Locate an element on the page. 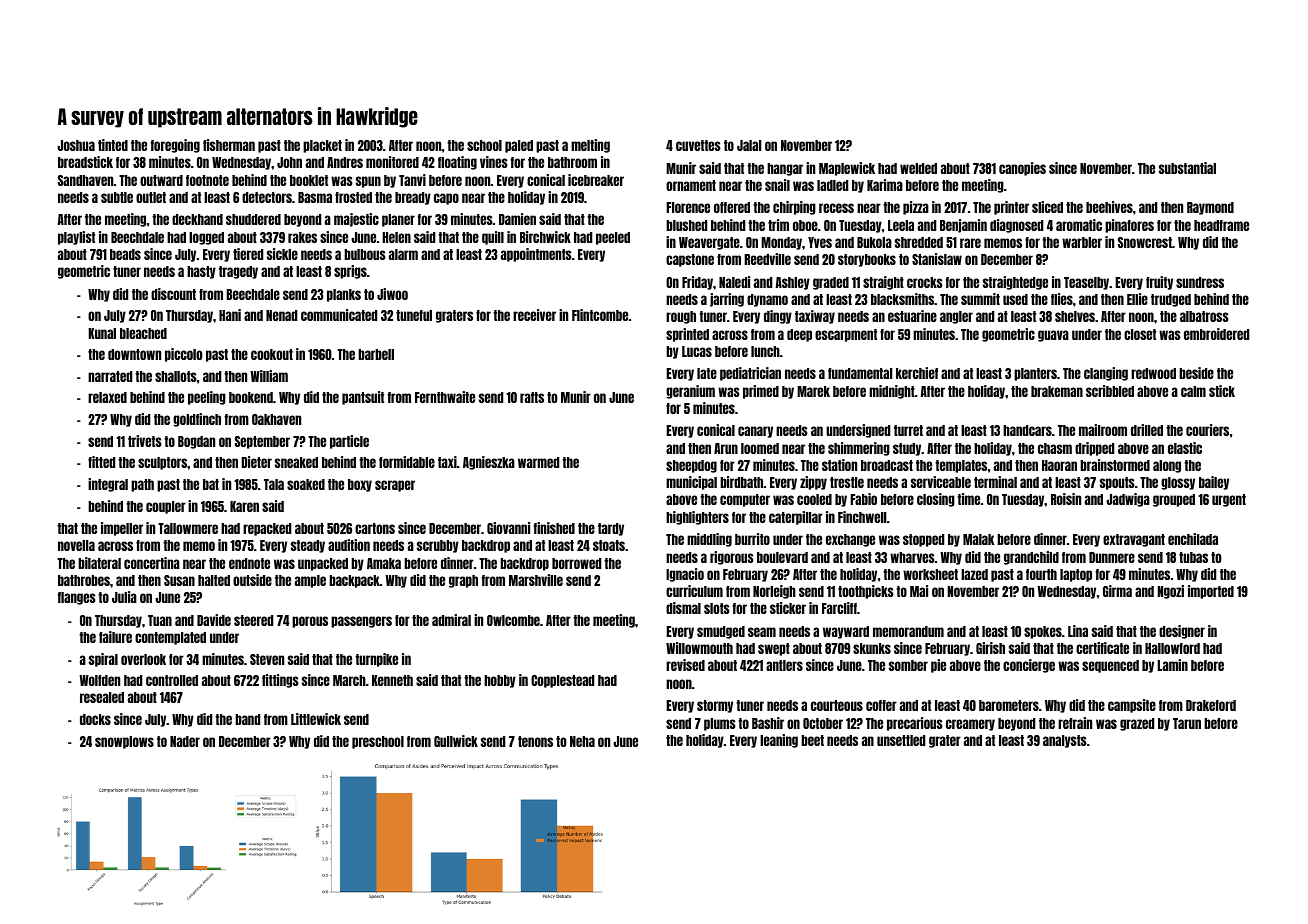 This page has width=1308, height=924. guava is located at coordinates (1053, 336).
